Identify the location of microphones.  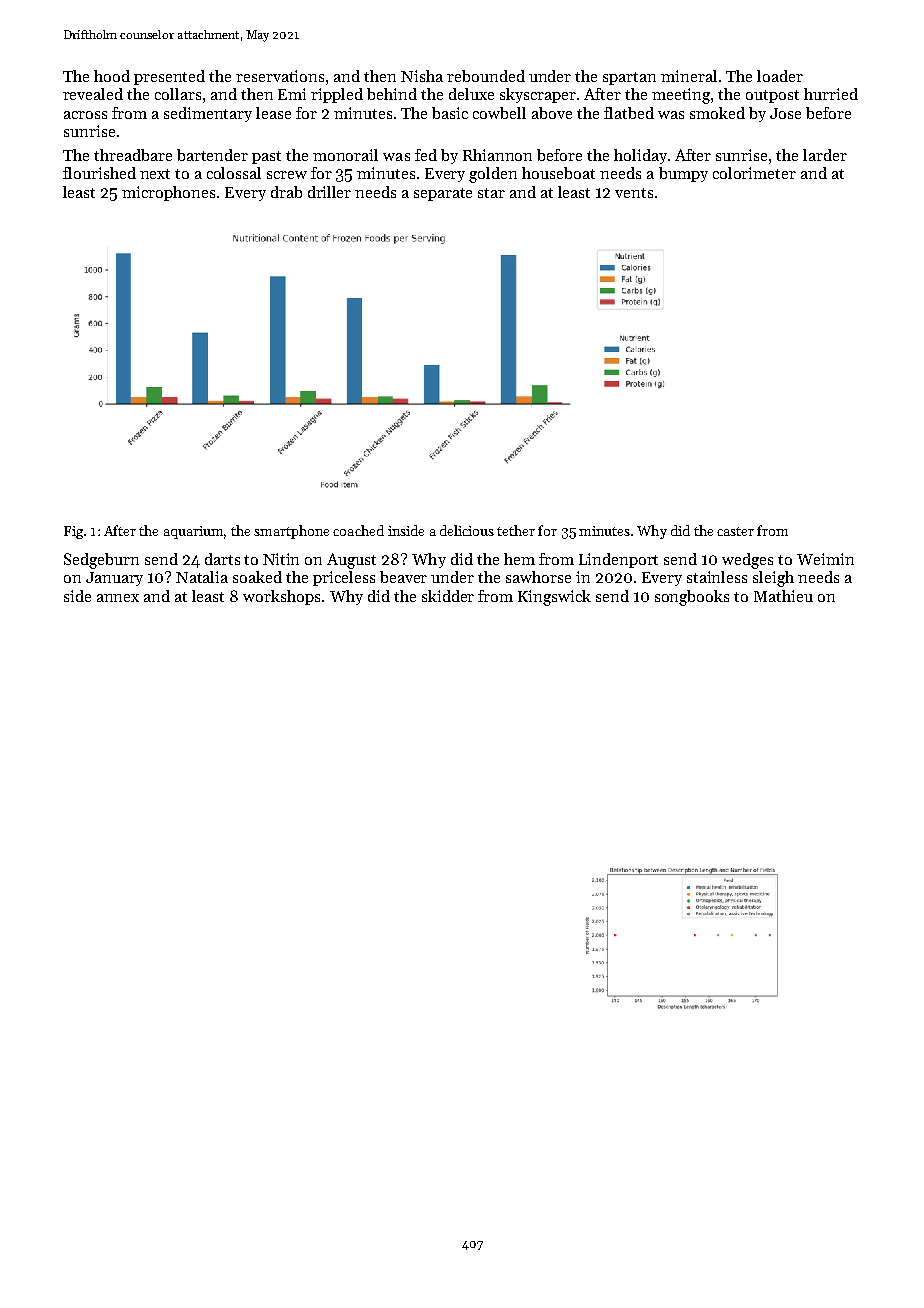
(168, 193).
